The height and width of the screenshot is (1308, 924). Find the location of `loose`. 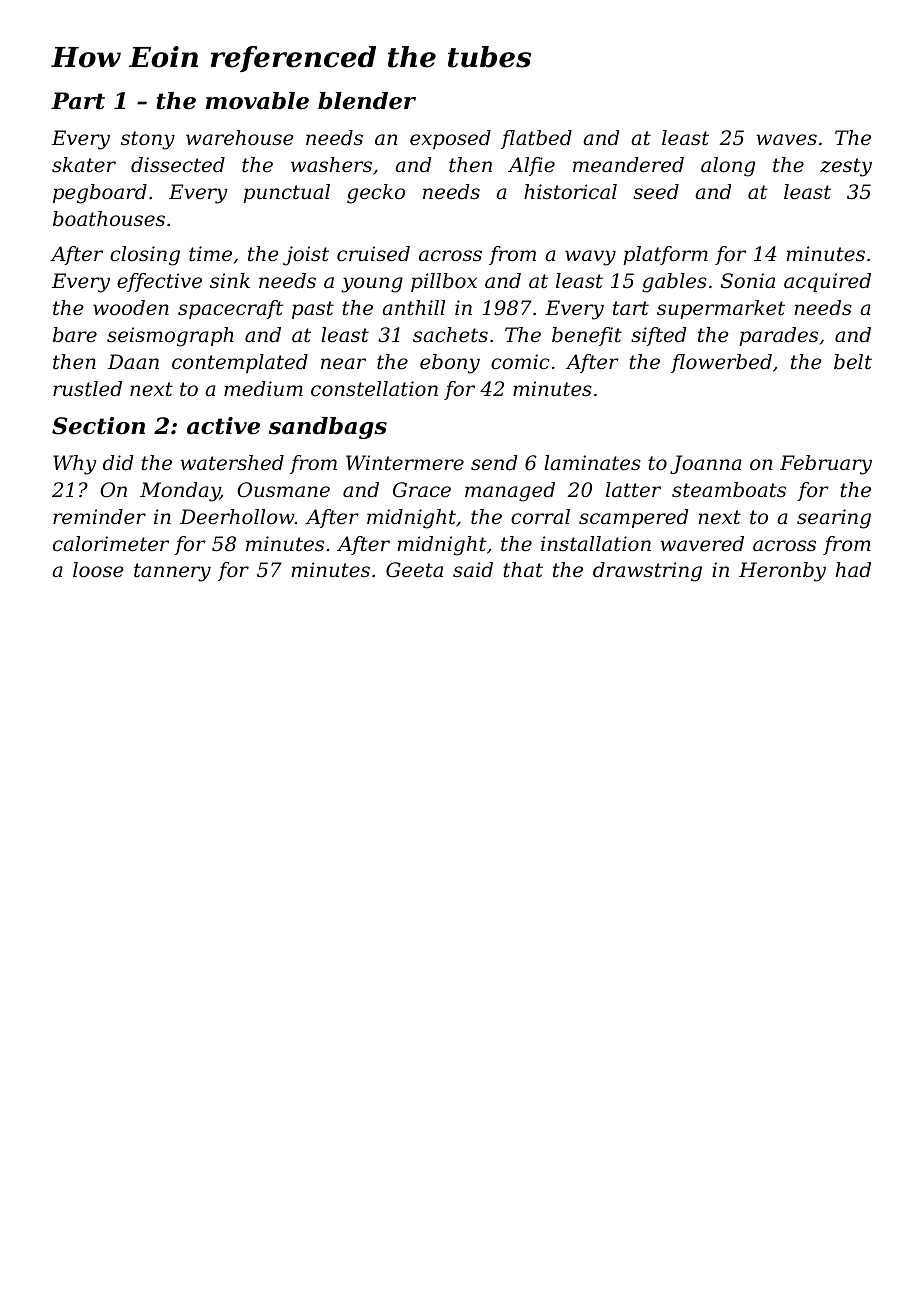

loose is located at coordinates (98, 570).
